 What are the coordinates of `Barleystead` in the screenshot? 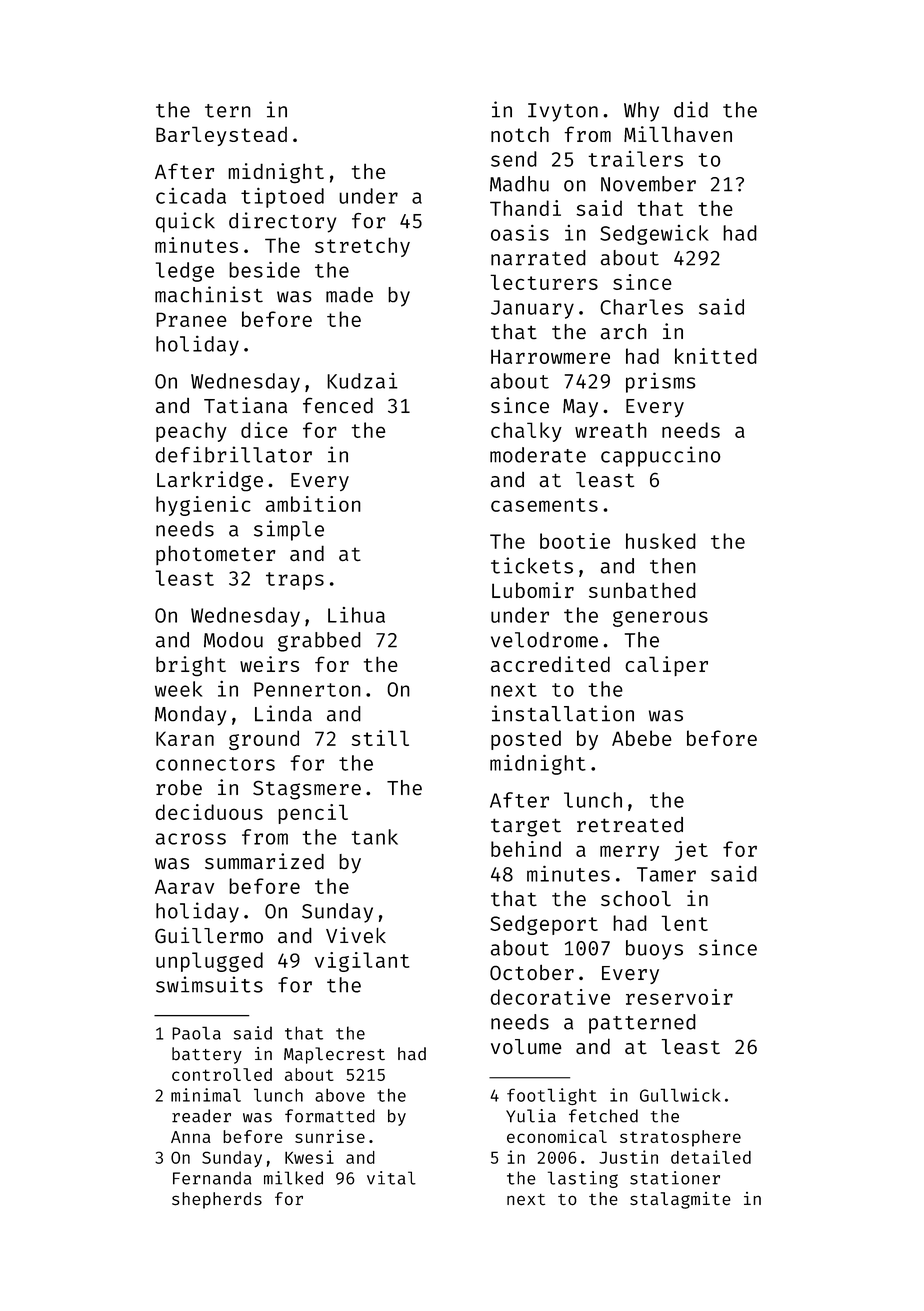 It's located at (221, 136).
